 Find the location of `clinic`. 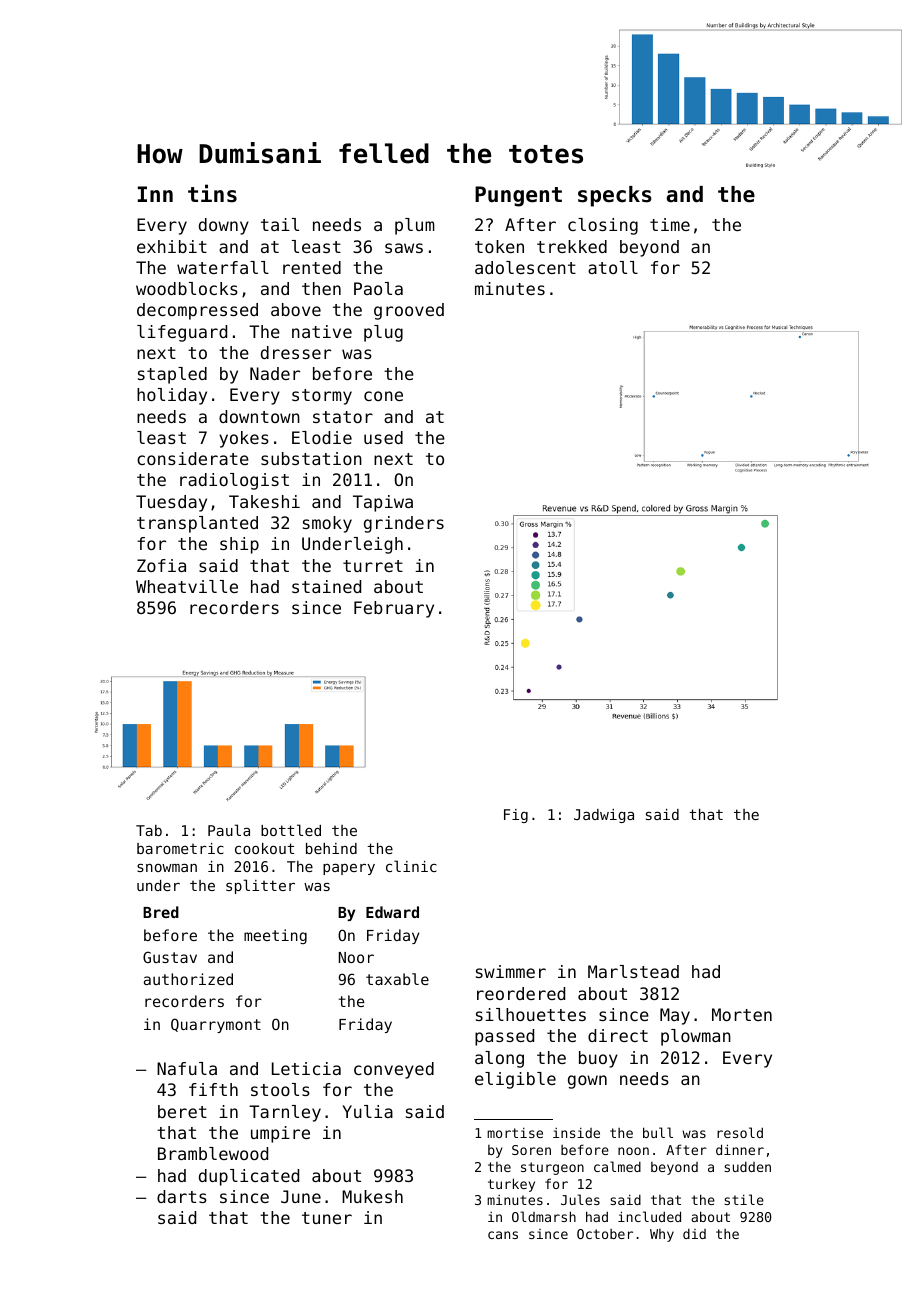

clinic is located at coordinates (411, 866).
